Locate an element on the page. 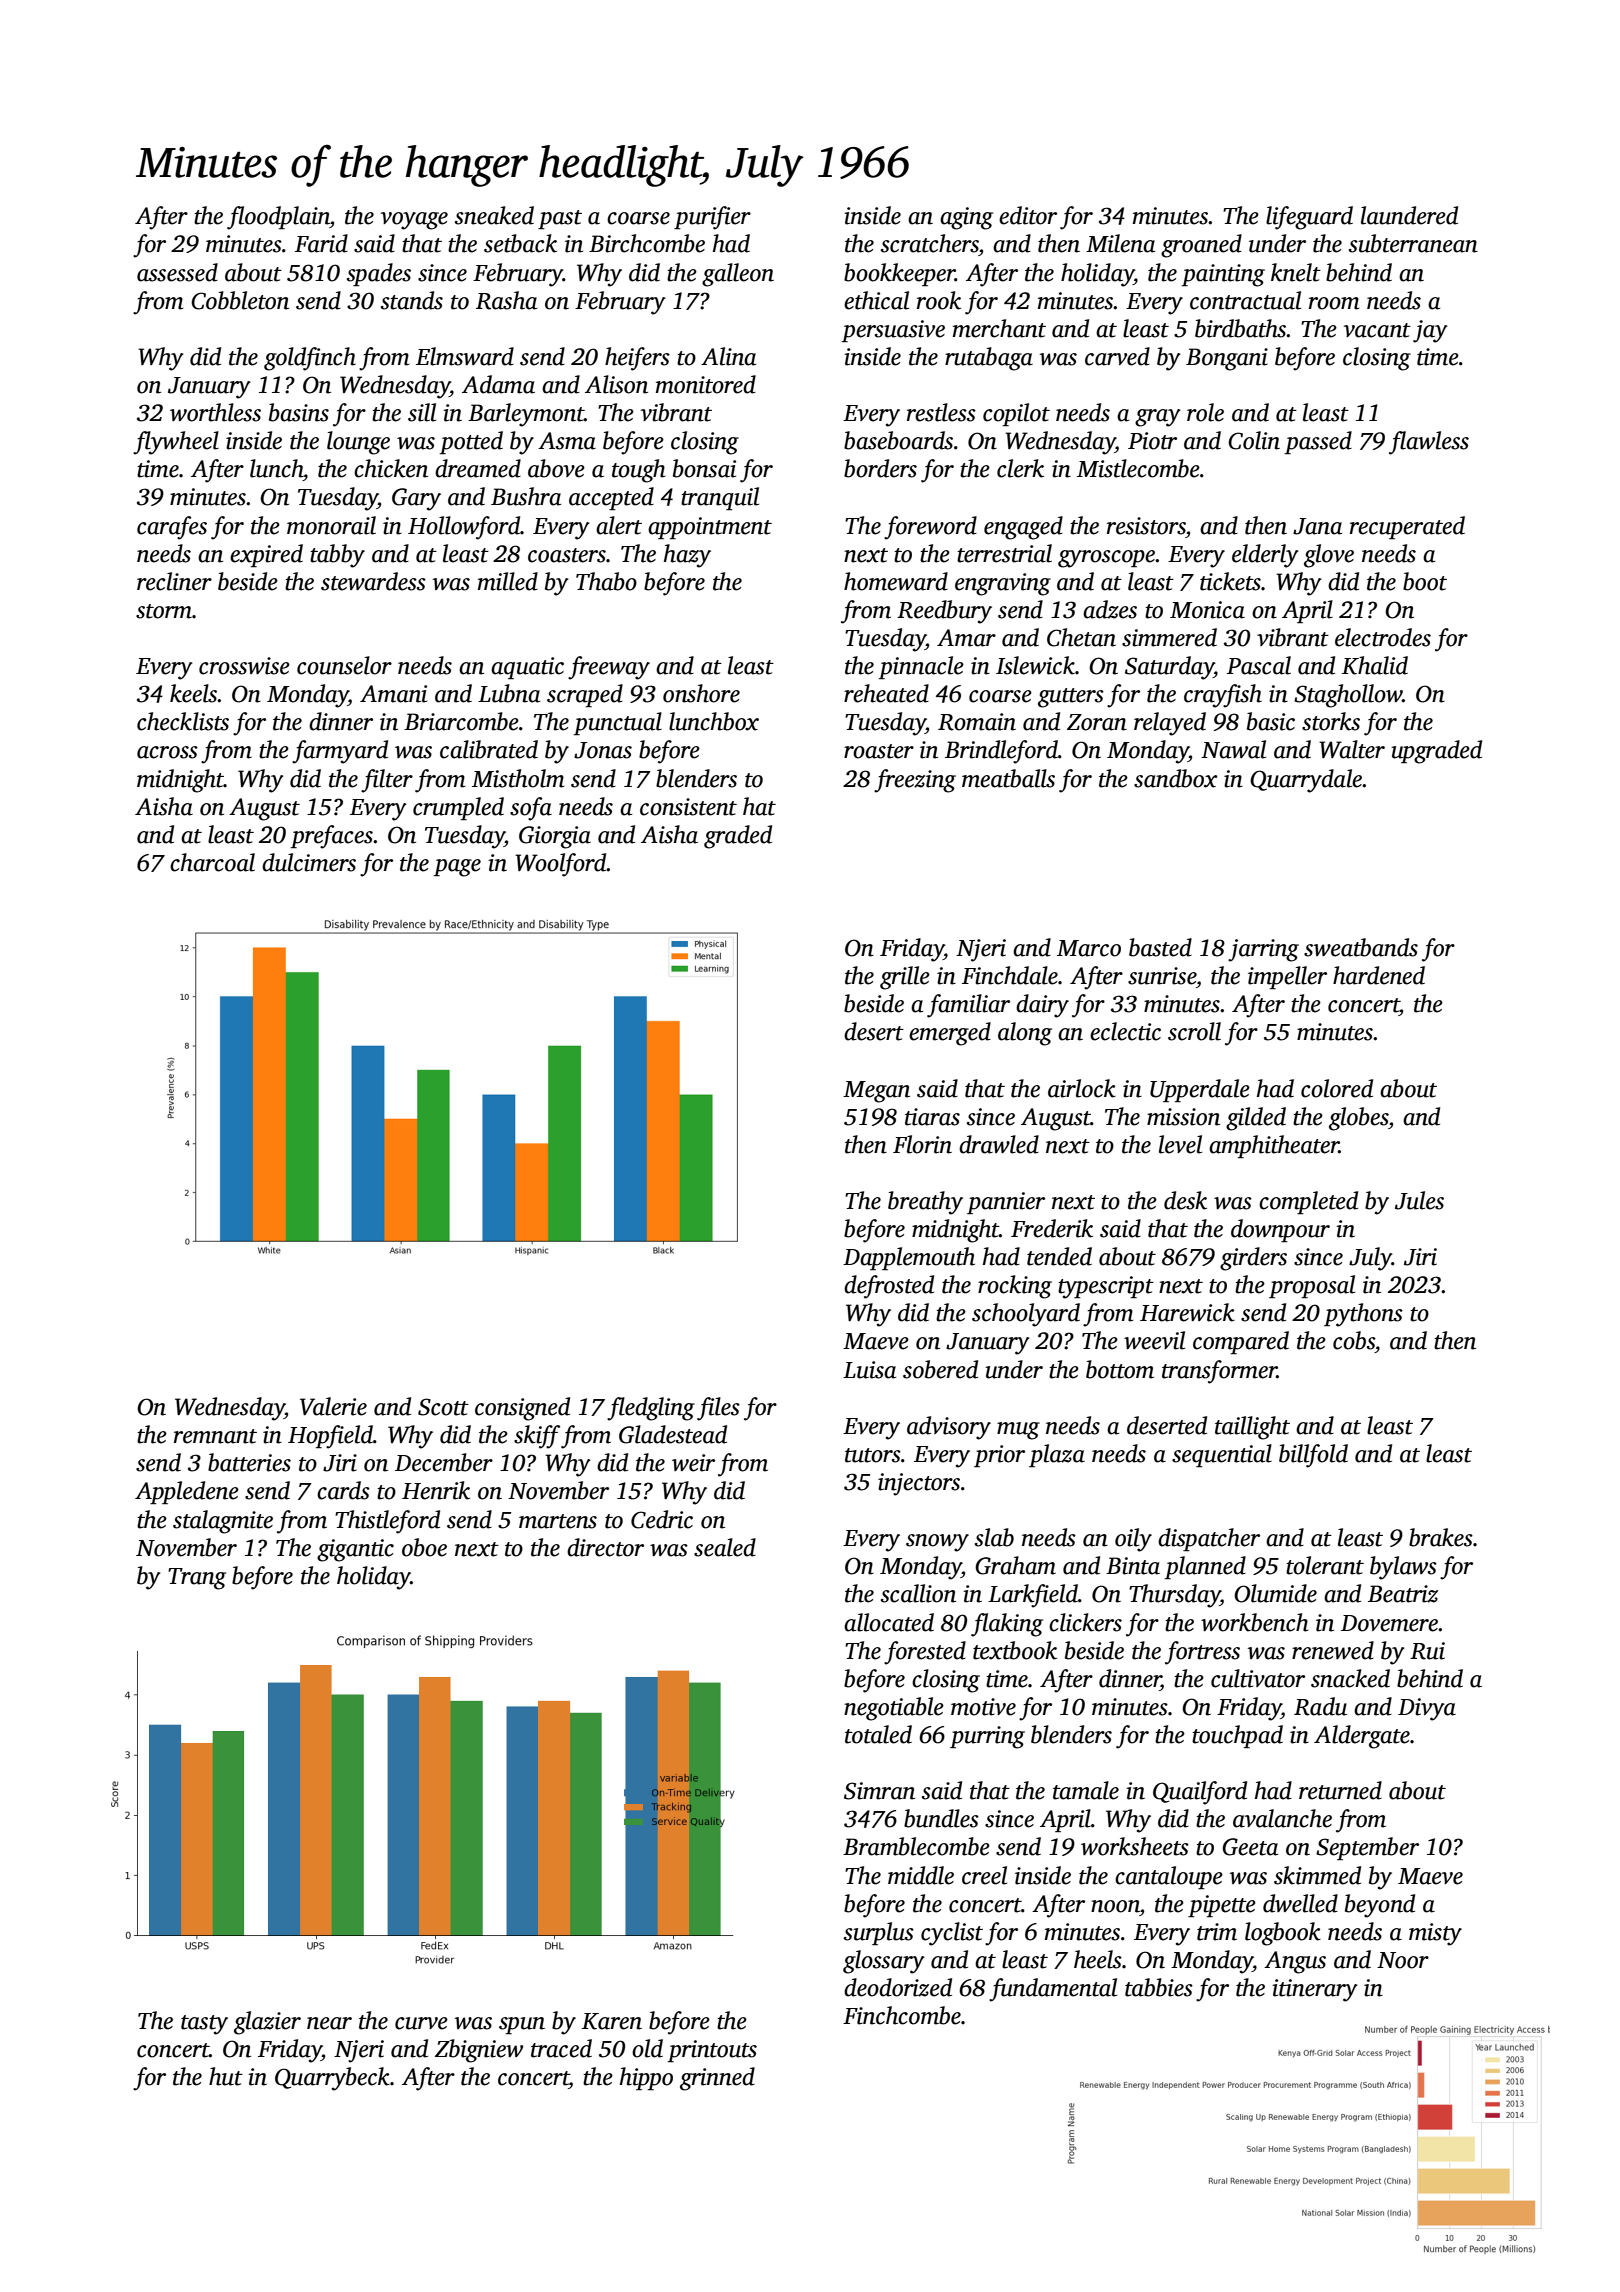  emerged is located at coordinates (950, 1034).
